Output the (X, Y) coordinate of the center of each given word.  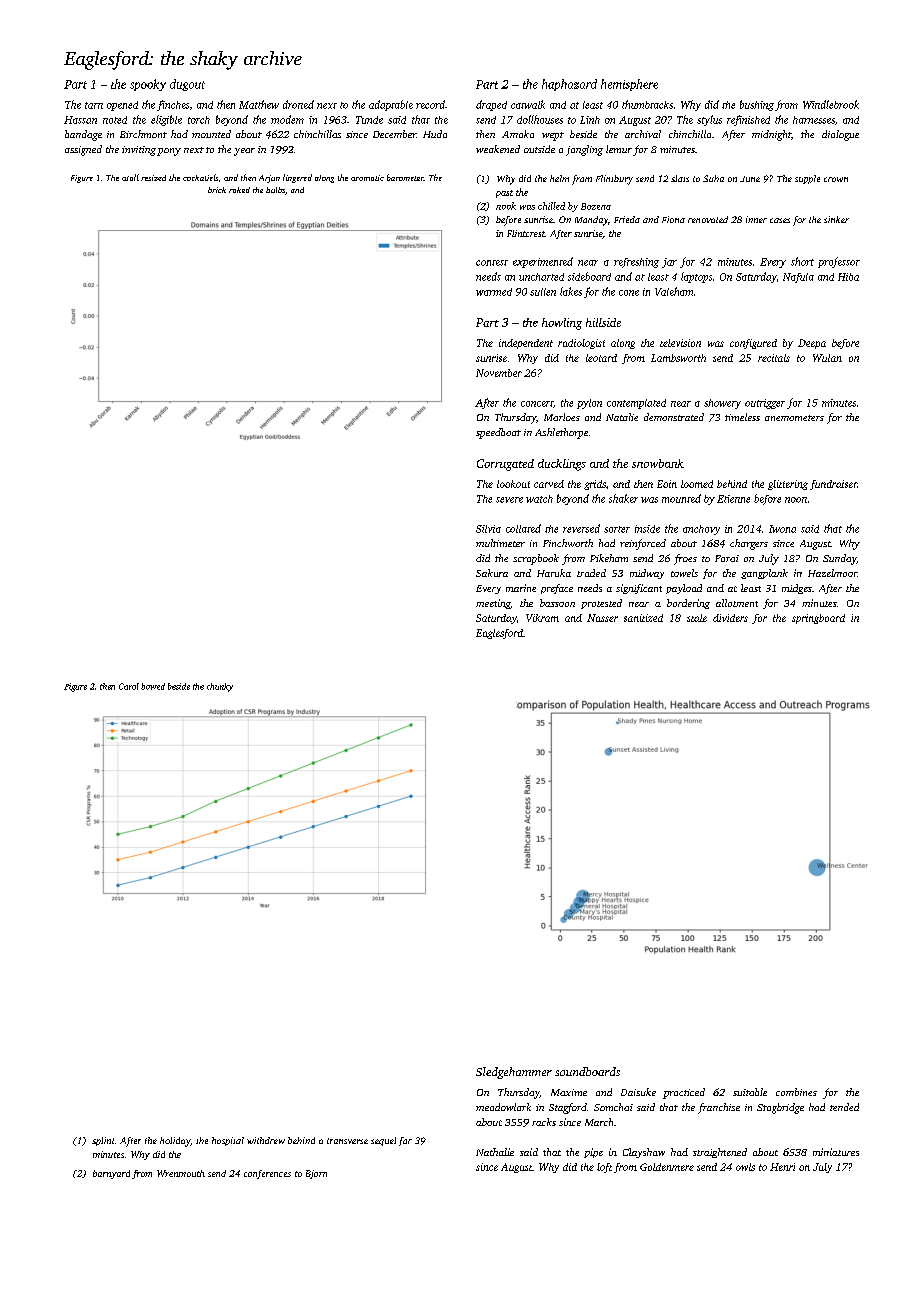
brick (217, 190)
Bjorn (316, 1174)
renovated (708, 219)
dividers (730, 618)
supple (807, 179)
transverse (347, 1141)
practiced (684, 1093)
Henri (782, 1167)
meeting (493, 604)
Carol (129, 686)
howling (562, 324)
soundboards (587, 1071)
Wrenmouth (181, 1173)
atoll (130, 177)
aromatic (367, 178)
